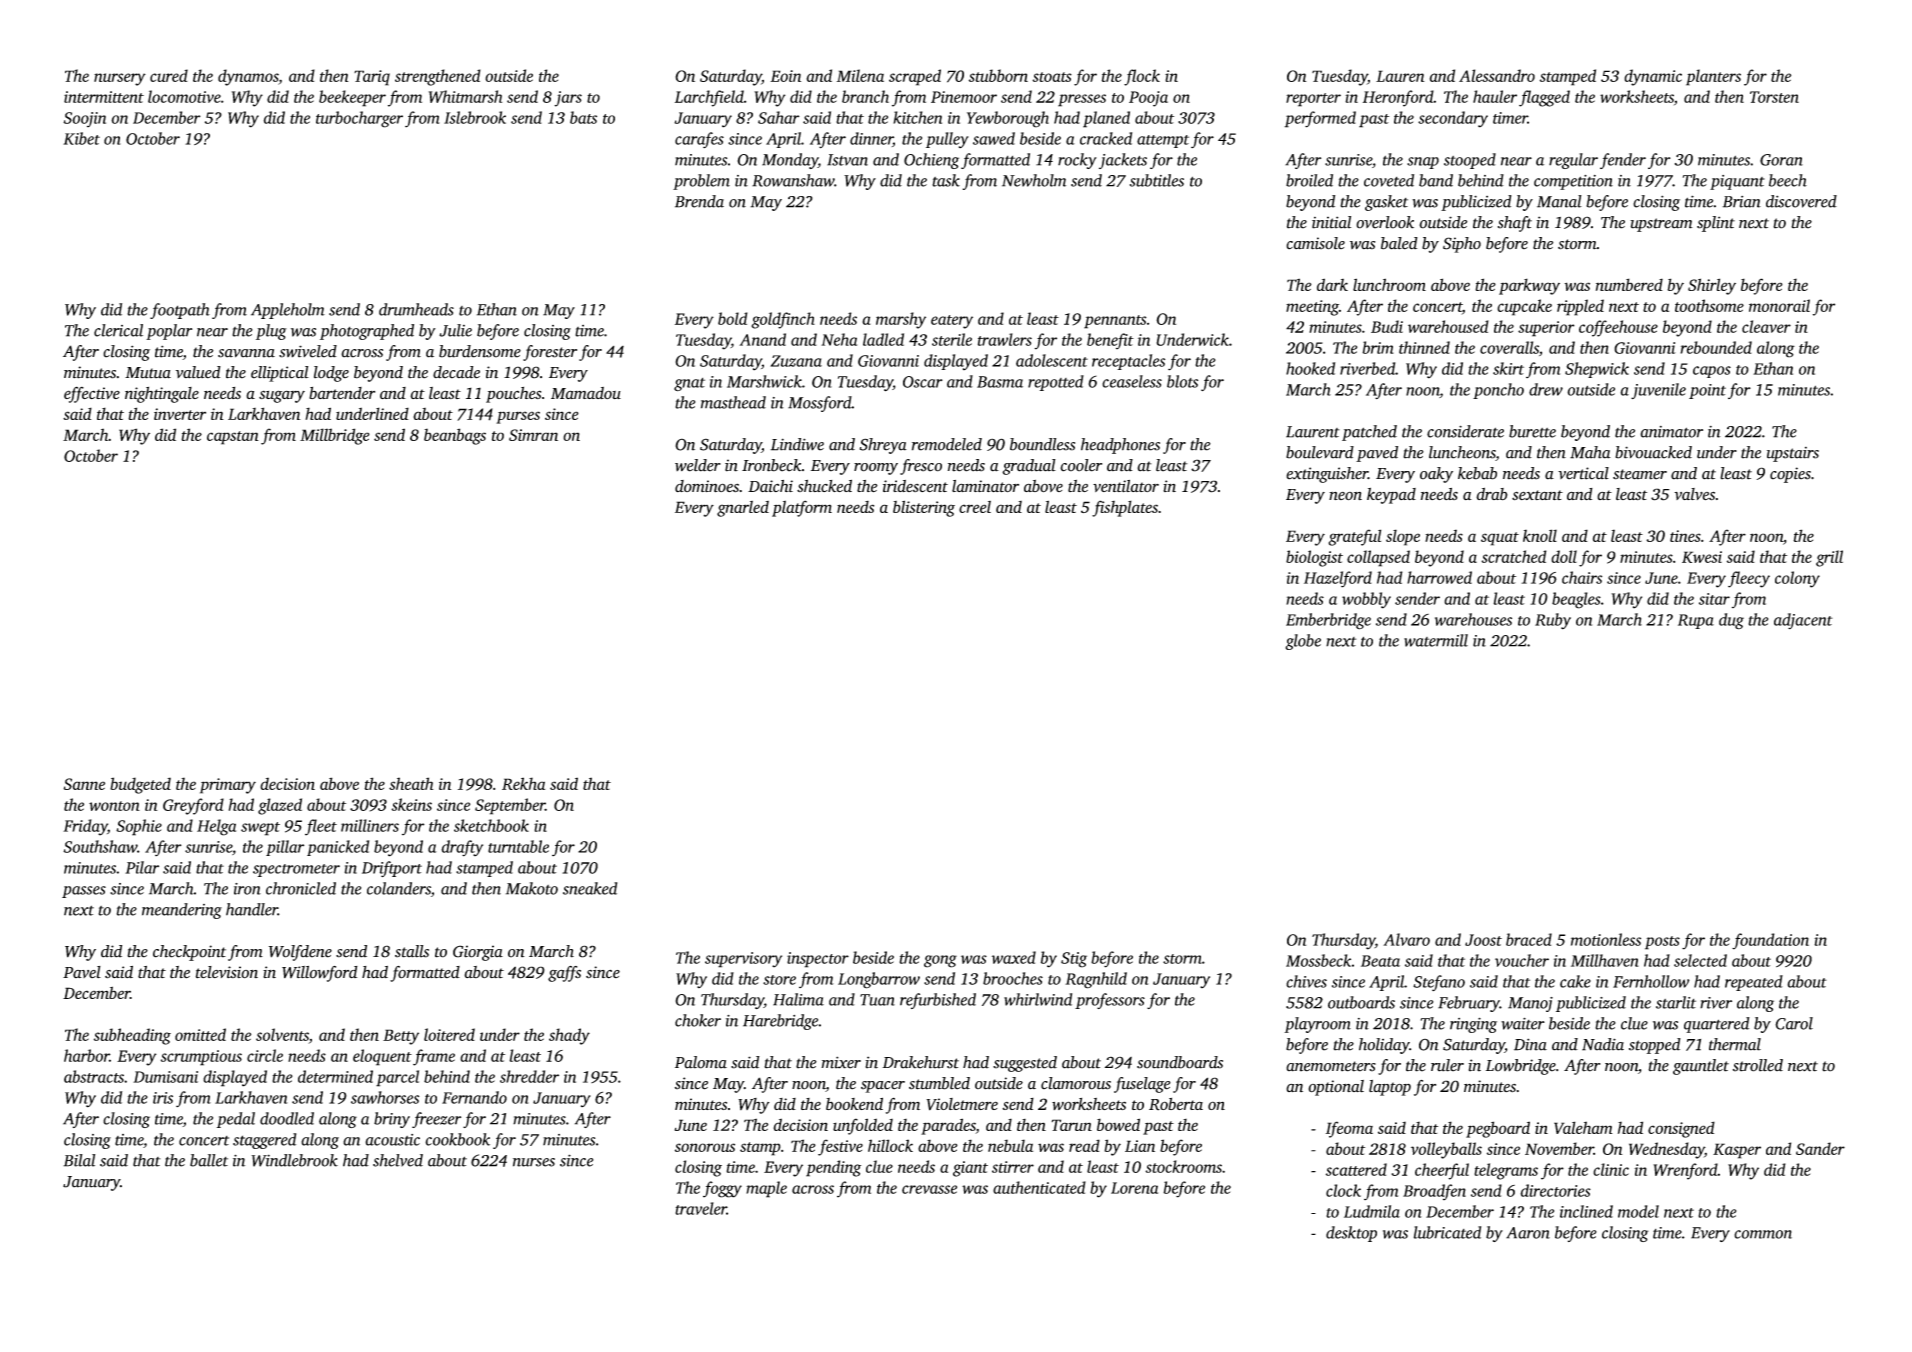 This screenshot has width=1912, height=1352. Describe the element at coordinates (308, 351) in the screenshot. I see `swiveled` at that location.
